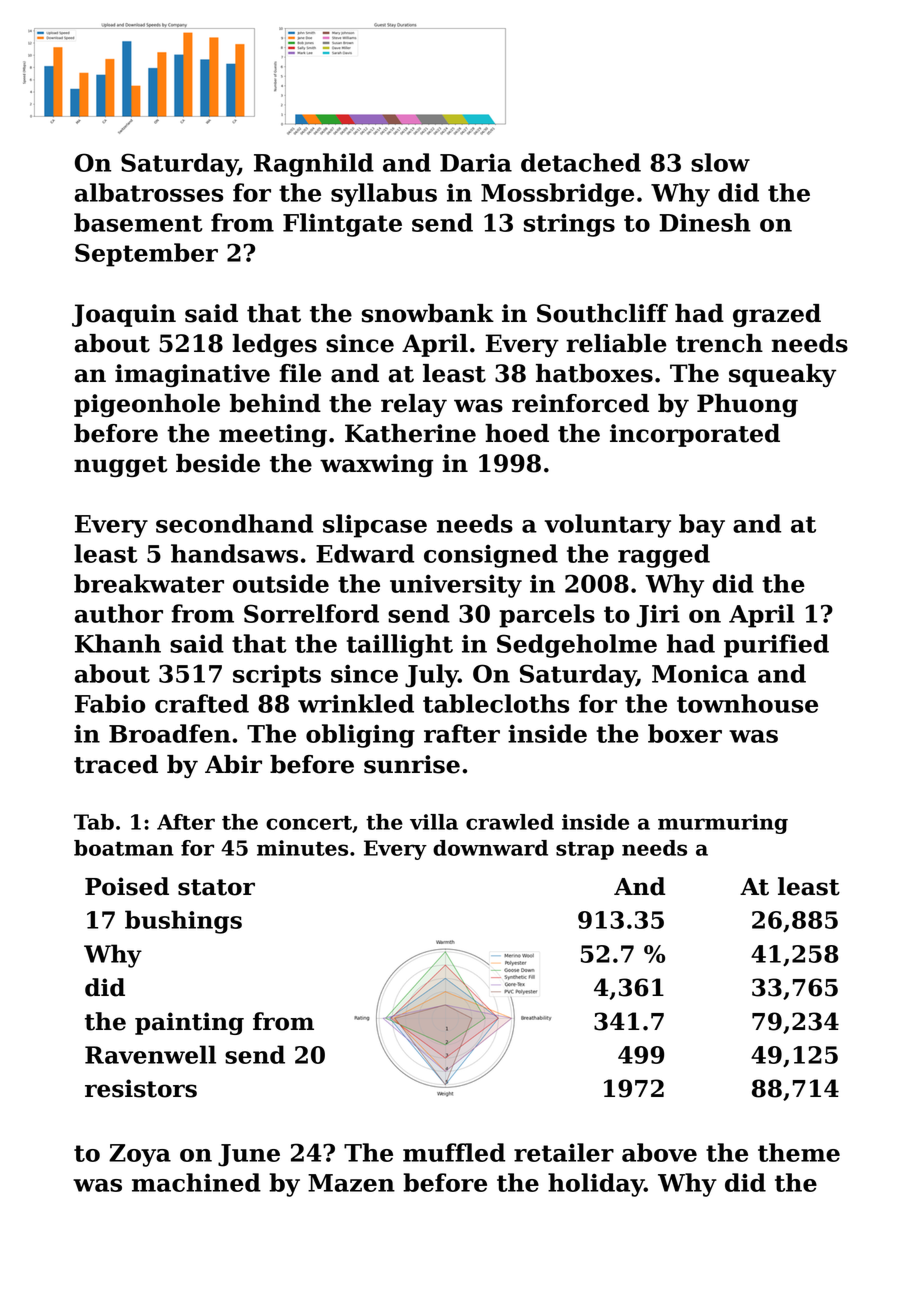 Image resolution: width=924 pixels, height=1311 pixels. What do you see at coordinates (233, 764) in the page?
I see `Abir` at bounding box center [233, 764].
